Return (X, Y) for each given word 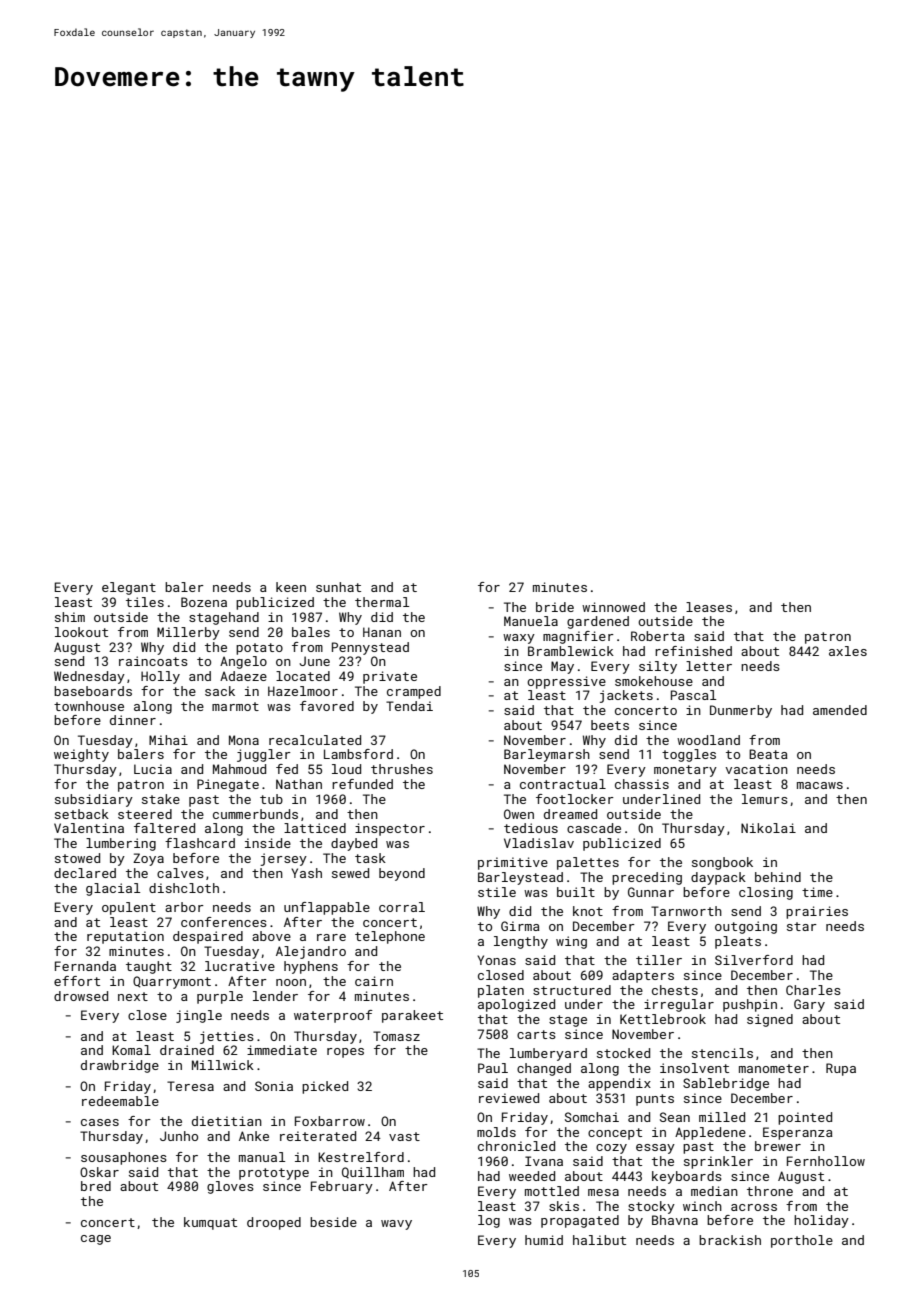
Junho (179, 1136)
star (802, 926)
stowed (77, 858)
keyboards (687, 1177)
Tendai (409, 706)
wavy (396, 1225)
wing (571, 942)
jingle (199, 1016)
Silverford (754, 960)
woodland (708, 740)
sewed (350, 873)
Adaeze (243, 676)
